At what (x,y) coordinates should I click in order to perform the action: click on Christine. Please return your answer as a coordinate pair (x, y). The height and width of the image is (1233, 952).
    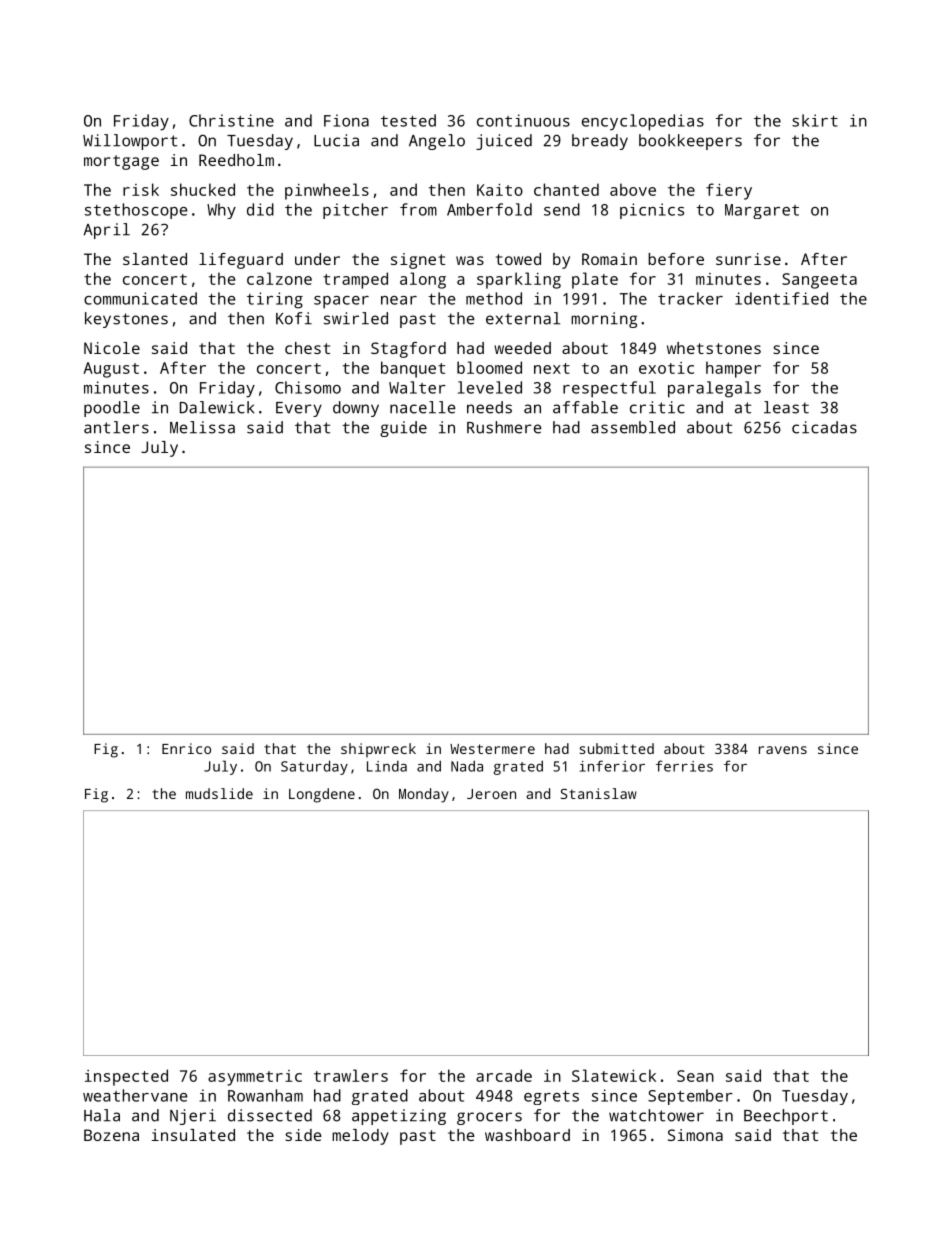
    Looking at the image, I should click on (231, 120).
